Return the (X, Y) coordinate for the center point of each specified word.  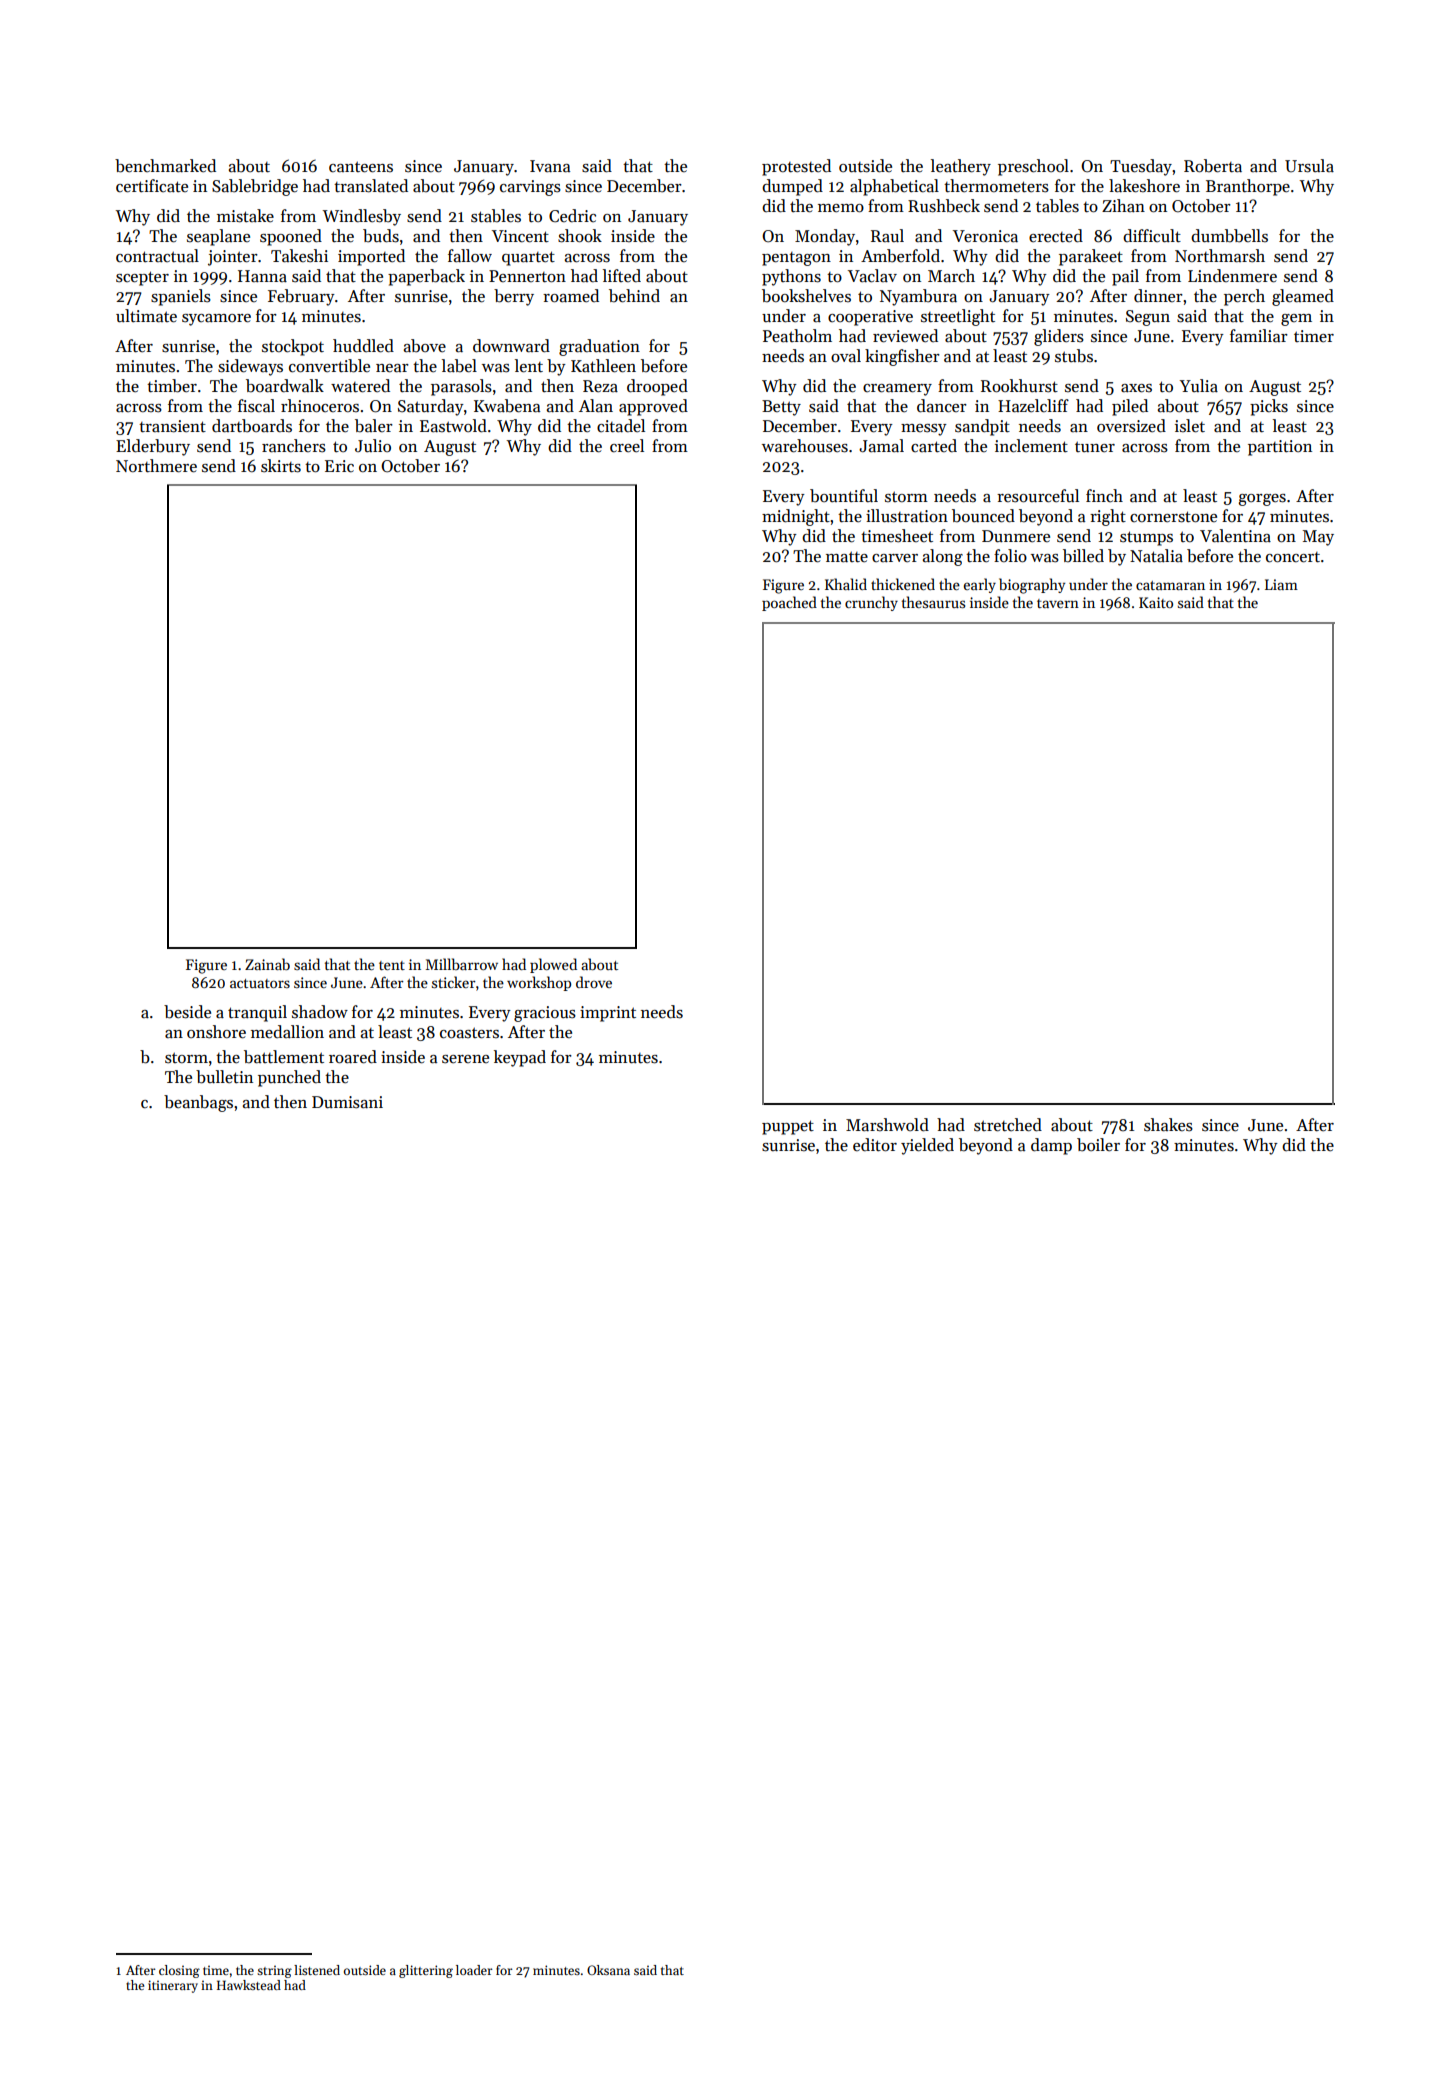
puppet (788, 1127)
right (1108, 517)
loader (474, 1970)
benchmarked (165, 166)
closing (179, 1971)
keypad (520, 1058)
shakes (1168, 1125)
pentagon (796, 259)
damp (1051, 1146)
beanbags (198, 1103)
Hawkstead (249, 1985)
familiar (1259, 336)
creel (627, 446)
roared (353, 1057)
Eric (339, 466)
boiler (1098, 1145)
